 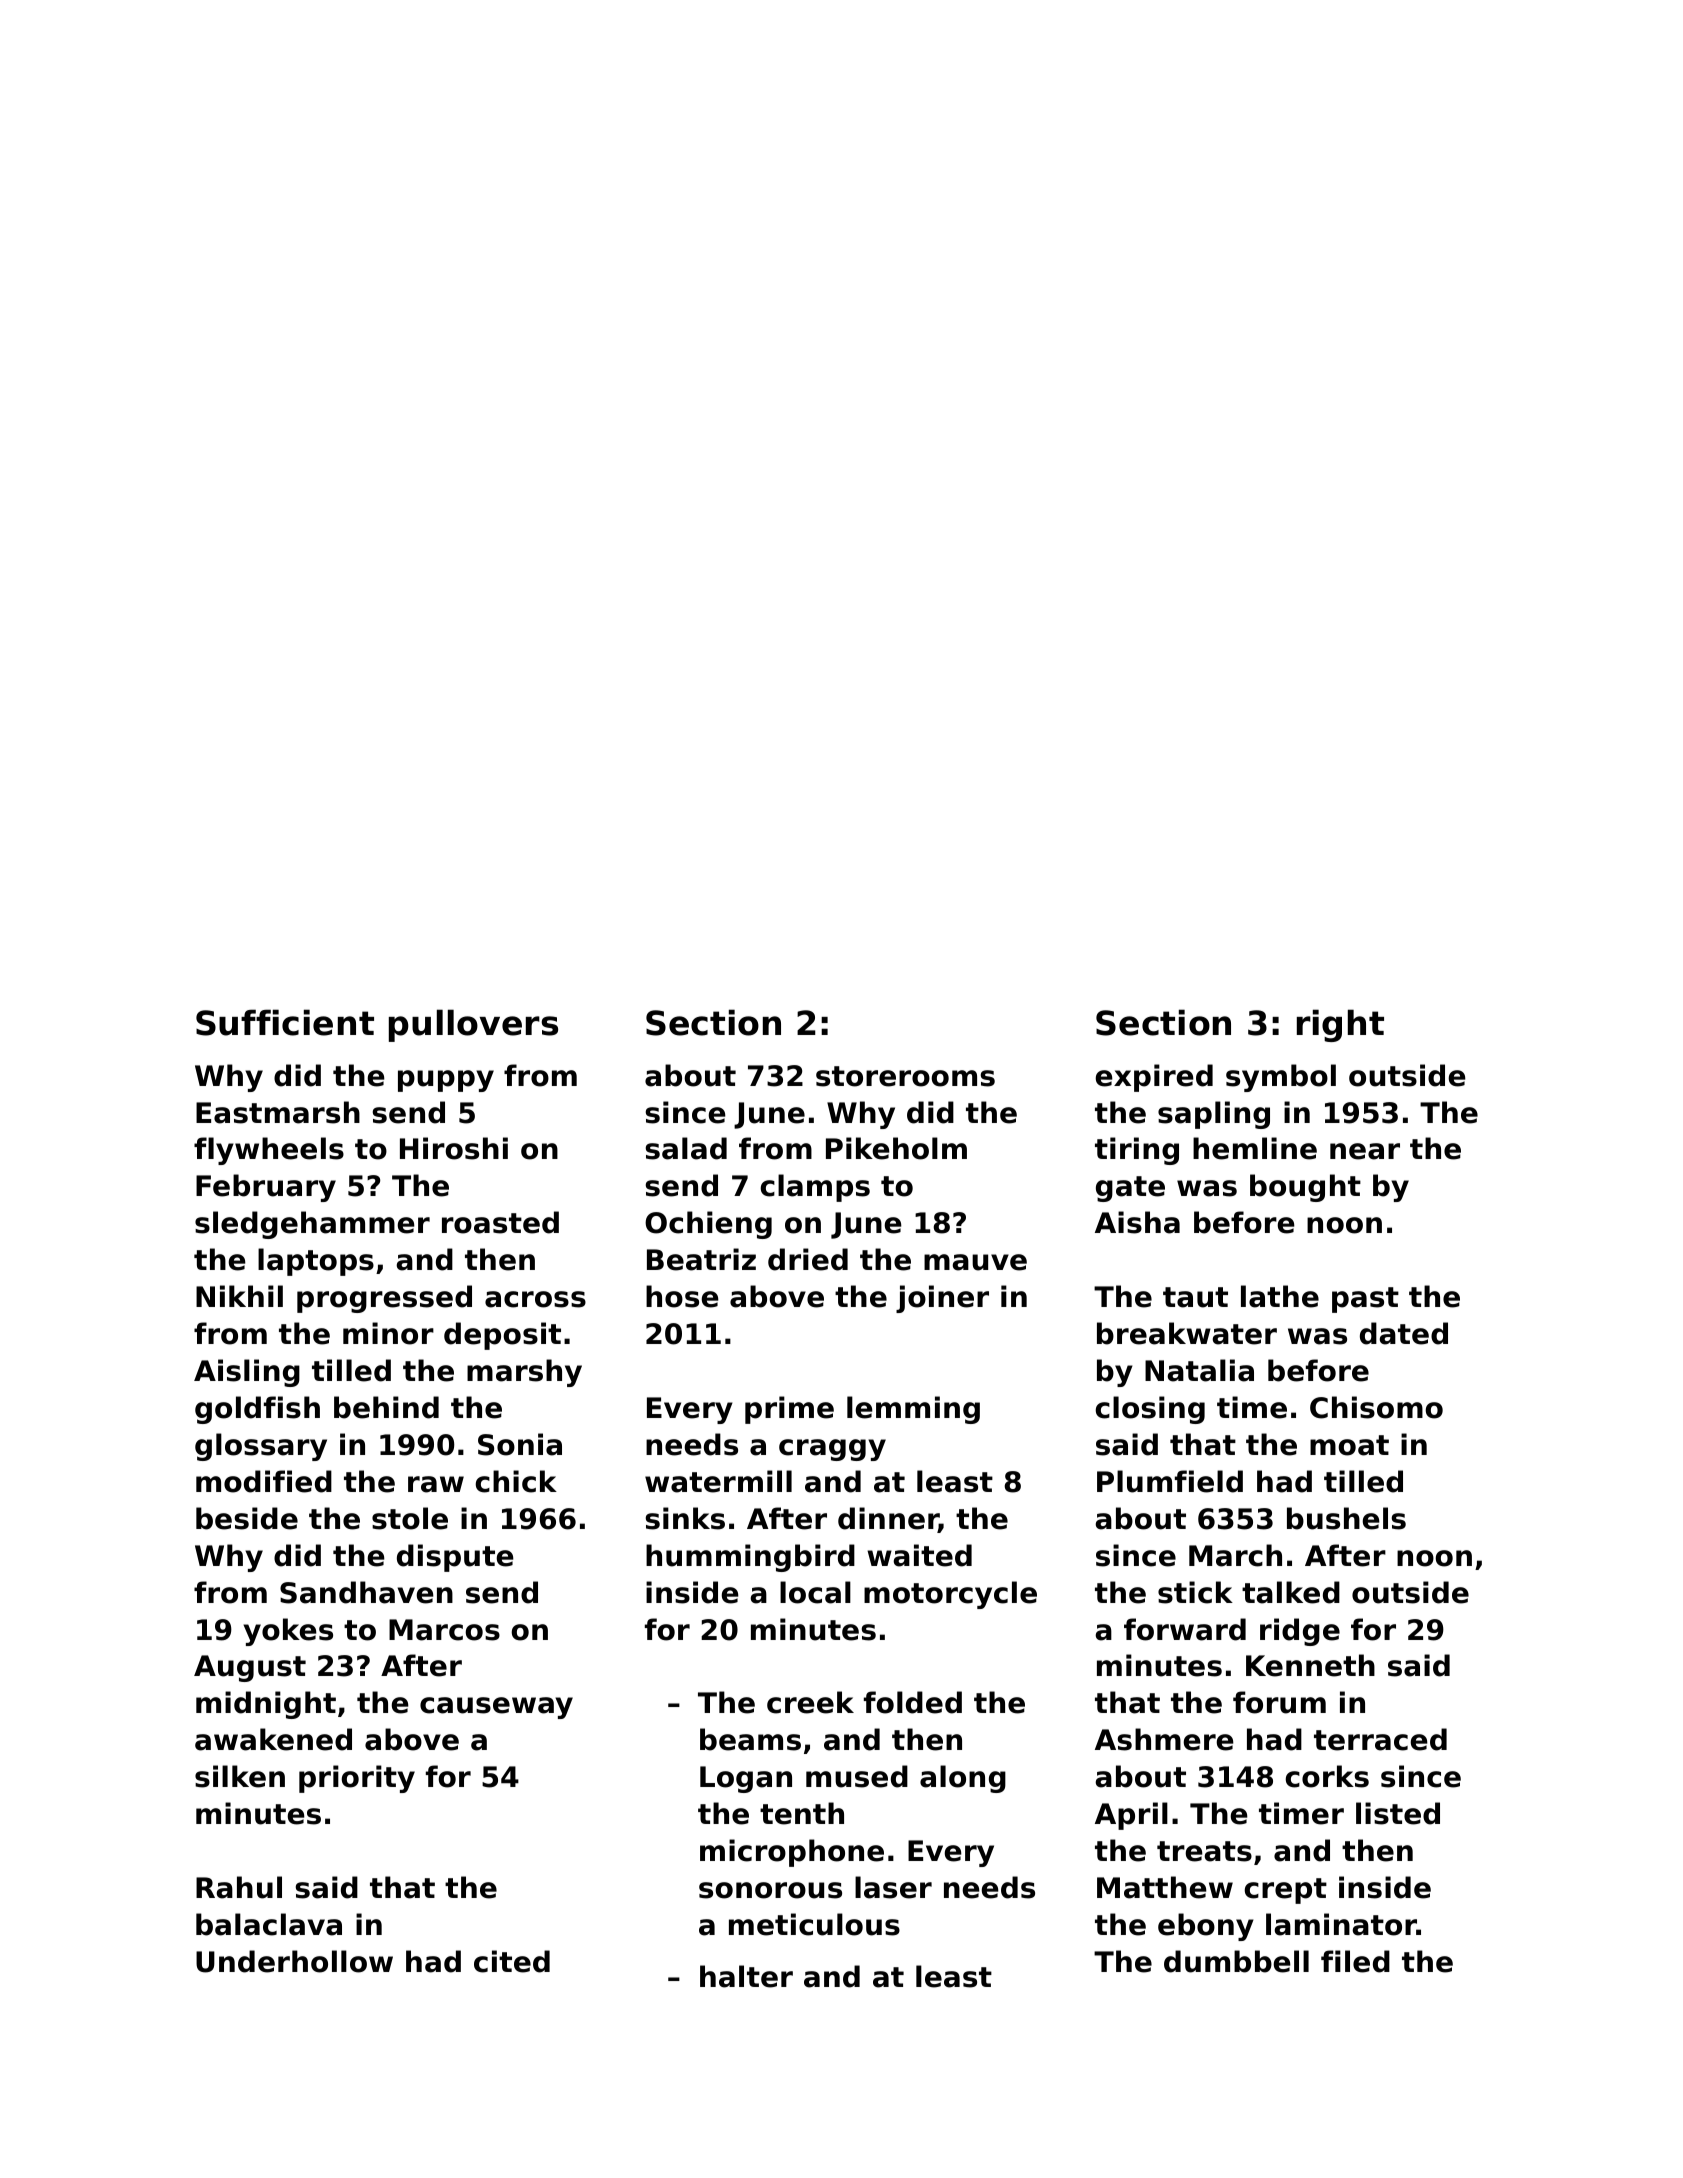 I want to click on storerooms, so click(x=905, y=1076).
